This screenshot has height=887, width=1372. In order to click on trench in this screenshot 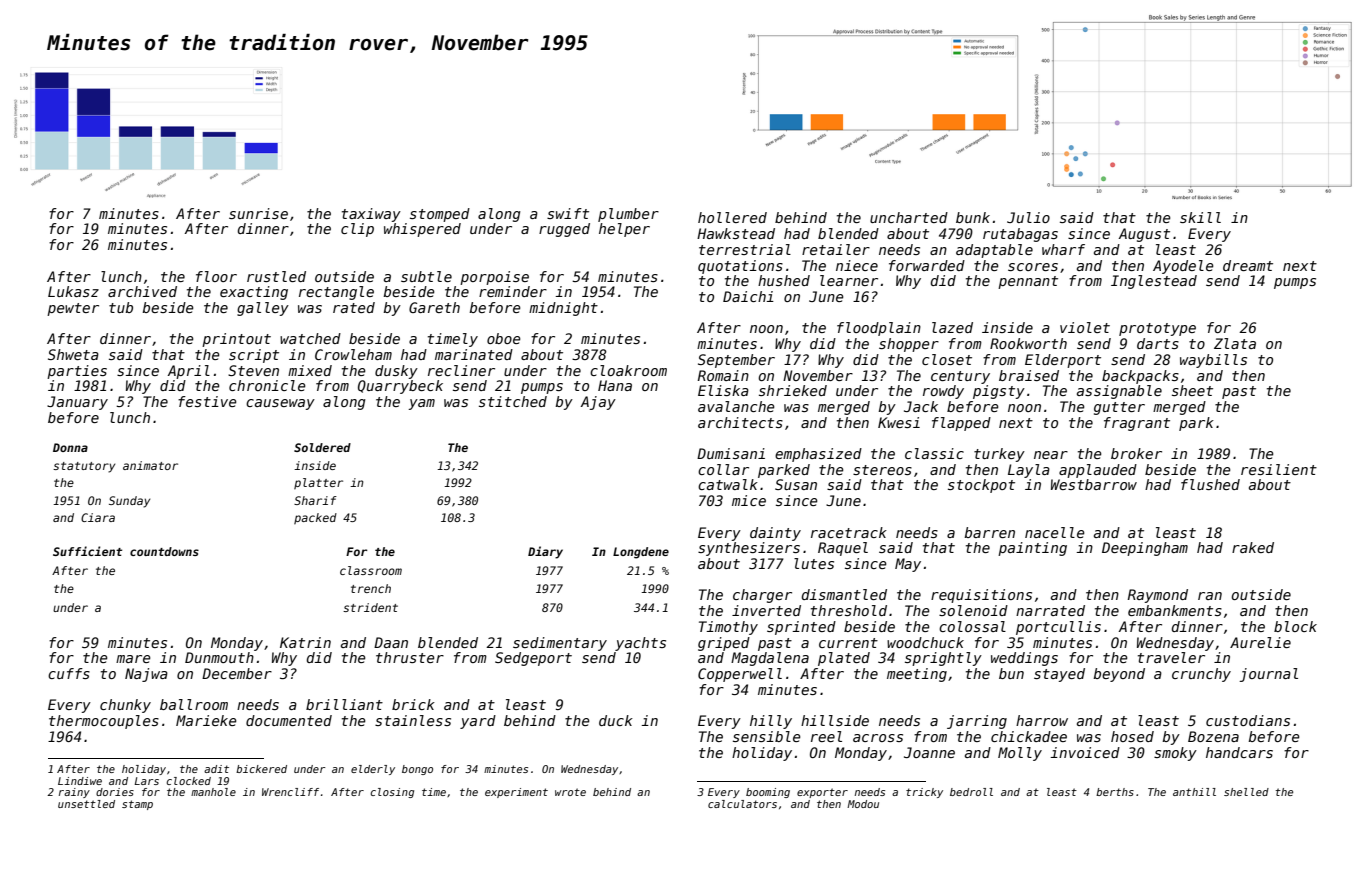, I will do `click(371, 588)`.
